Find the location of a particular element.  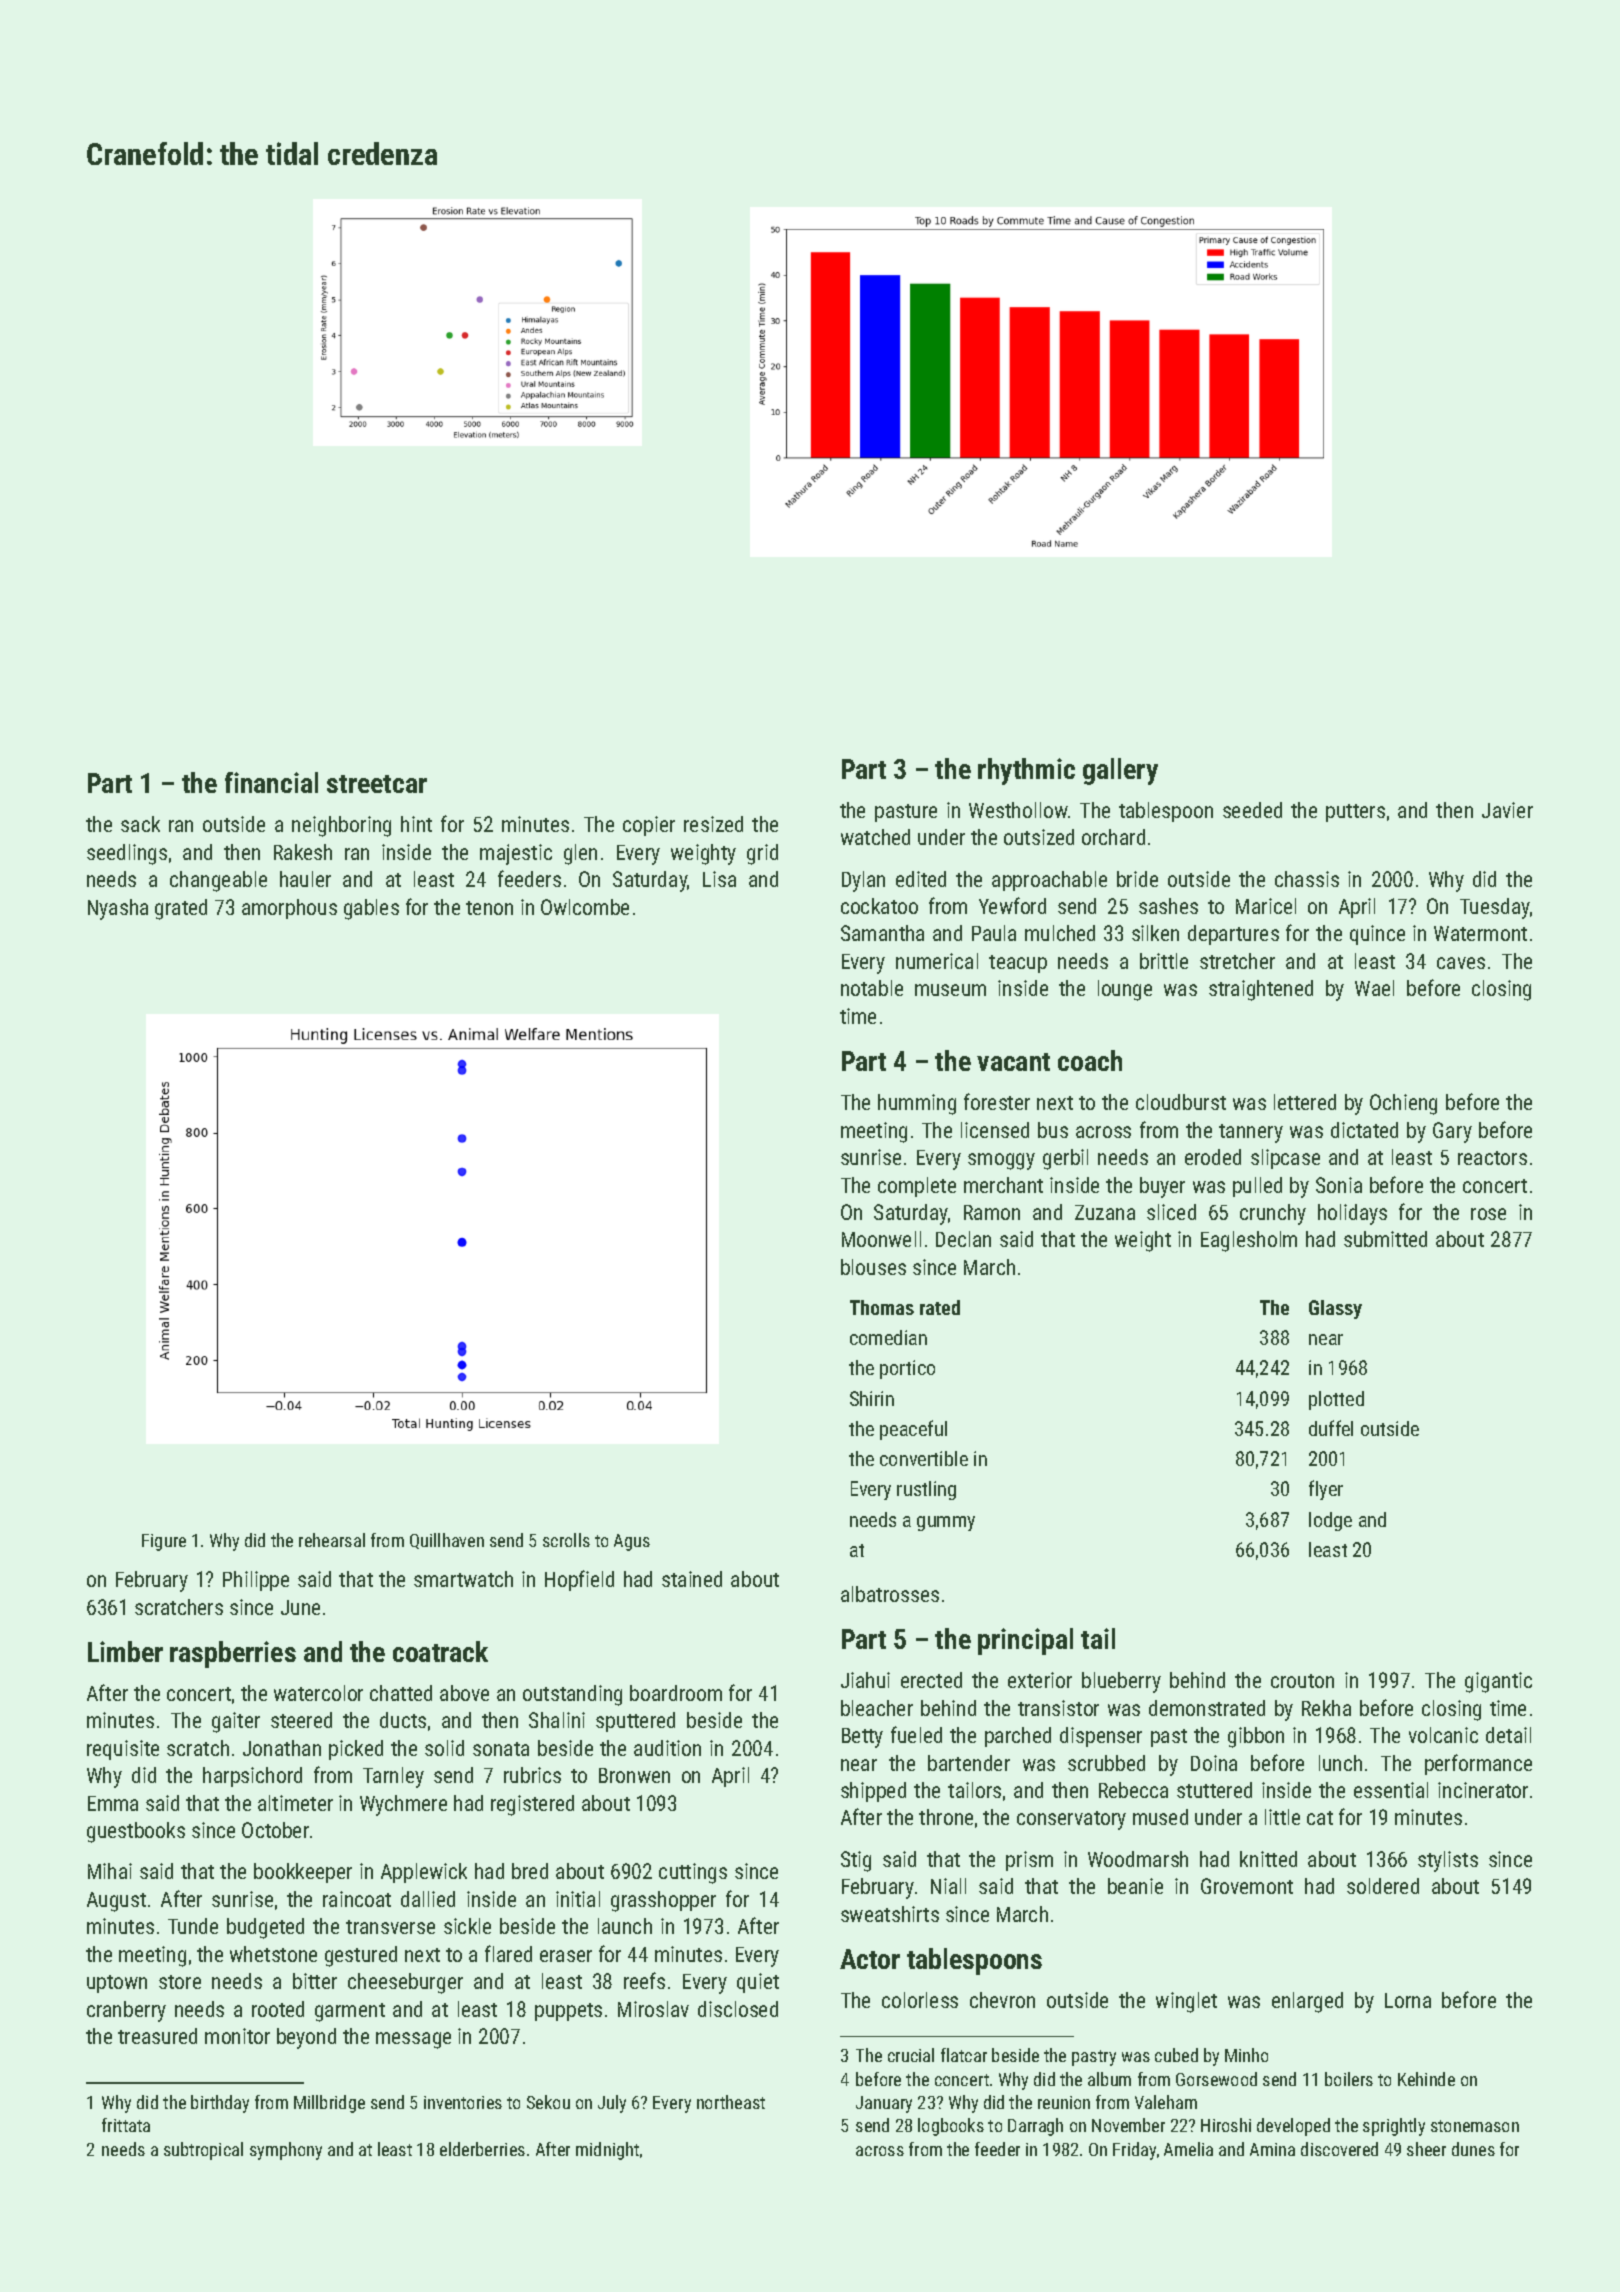

albatrosses is located at coordinates (890, 1594).
